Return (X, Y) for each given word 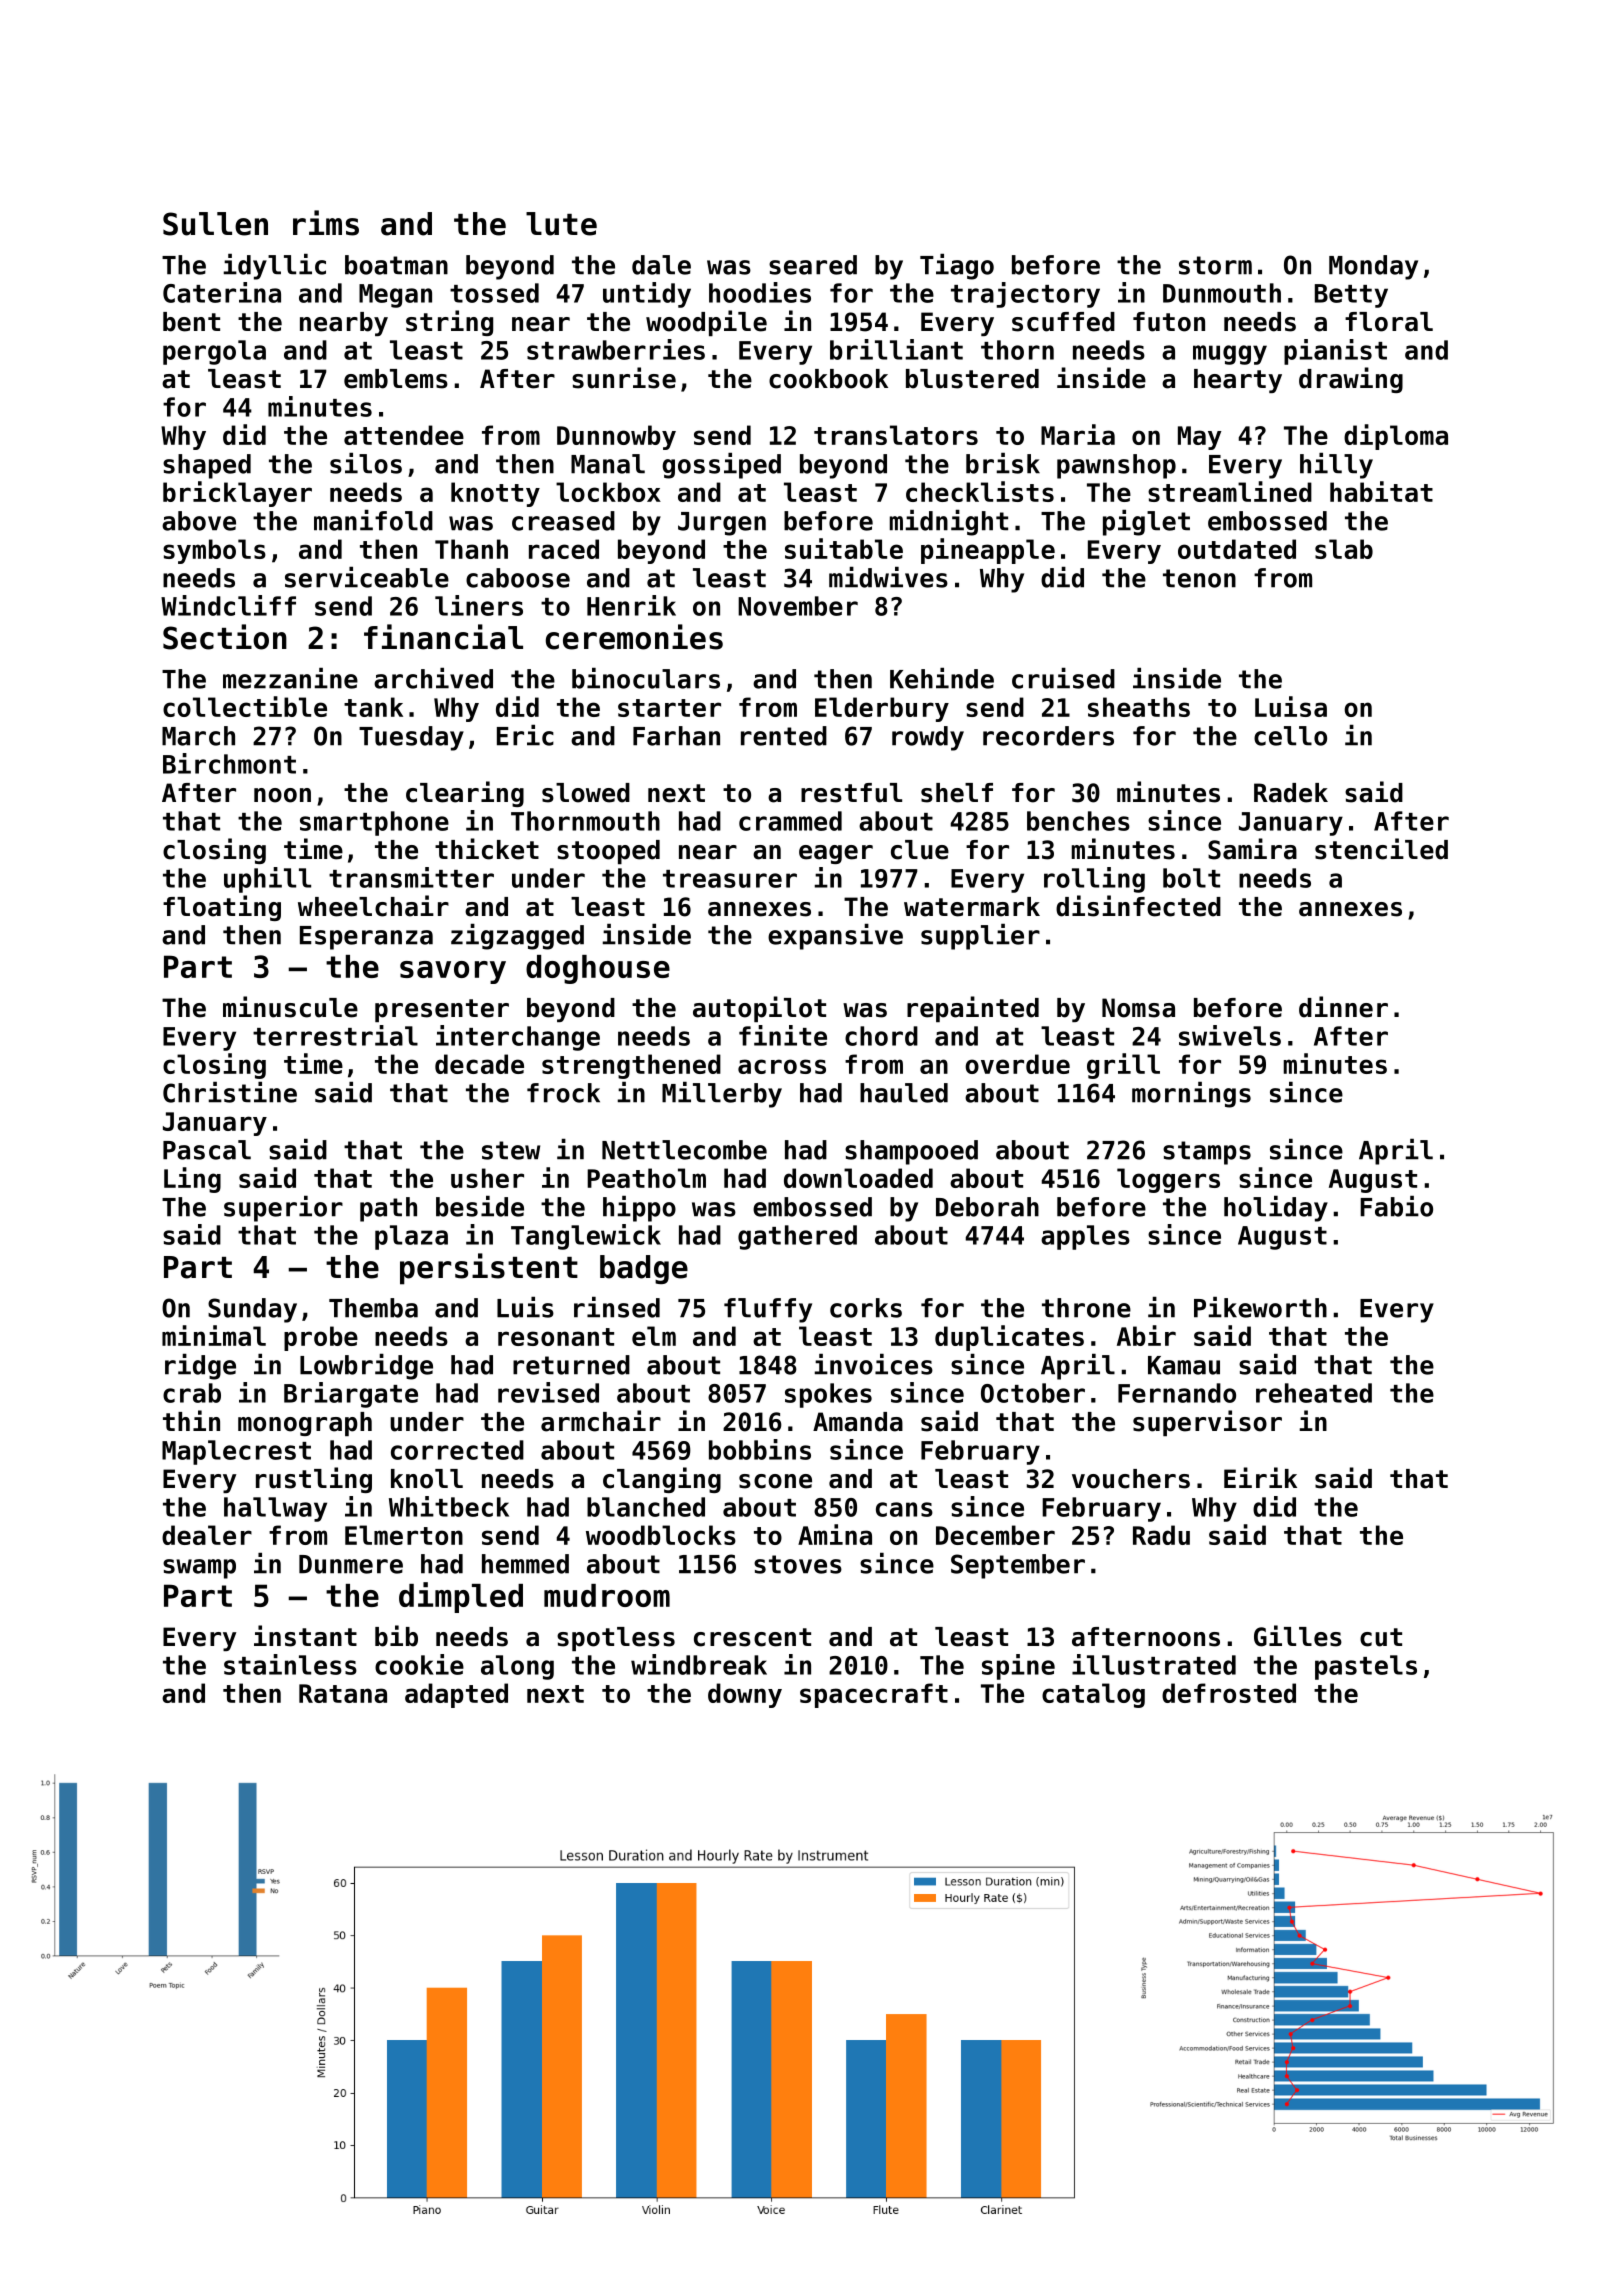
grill (1123, 1066)
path (388, 1209)
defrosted (1229, 1693)
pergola (214, 352)
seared (813, 265)
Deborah (987, 1207)
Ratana (343, 1693)
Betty (1351, 296)
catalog (1093, 1695)
